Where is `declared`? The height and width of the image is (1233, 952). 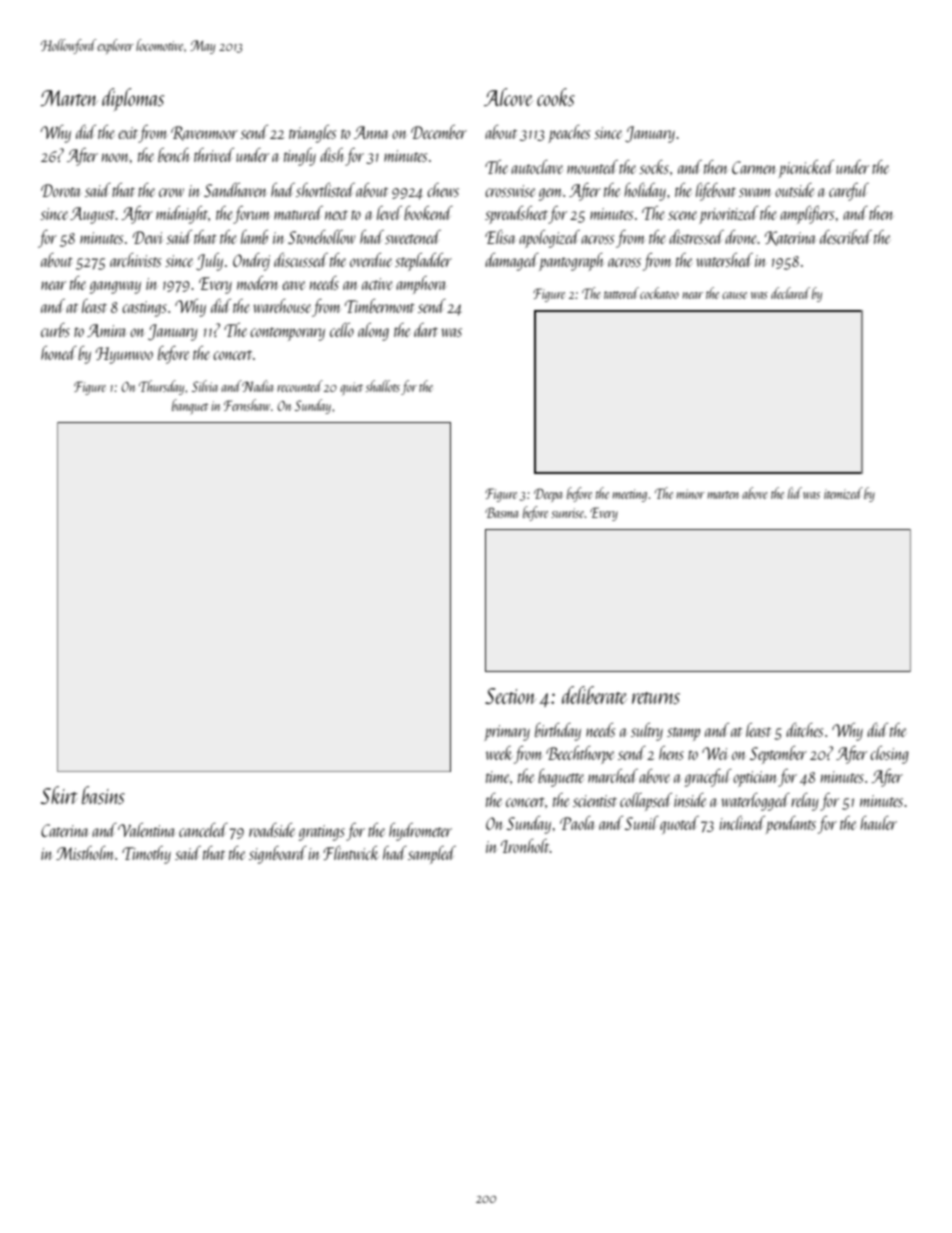
declared is located at coordinates (790, 293).
